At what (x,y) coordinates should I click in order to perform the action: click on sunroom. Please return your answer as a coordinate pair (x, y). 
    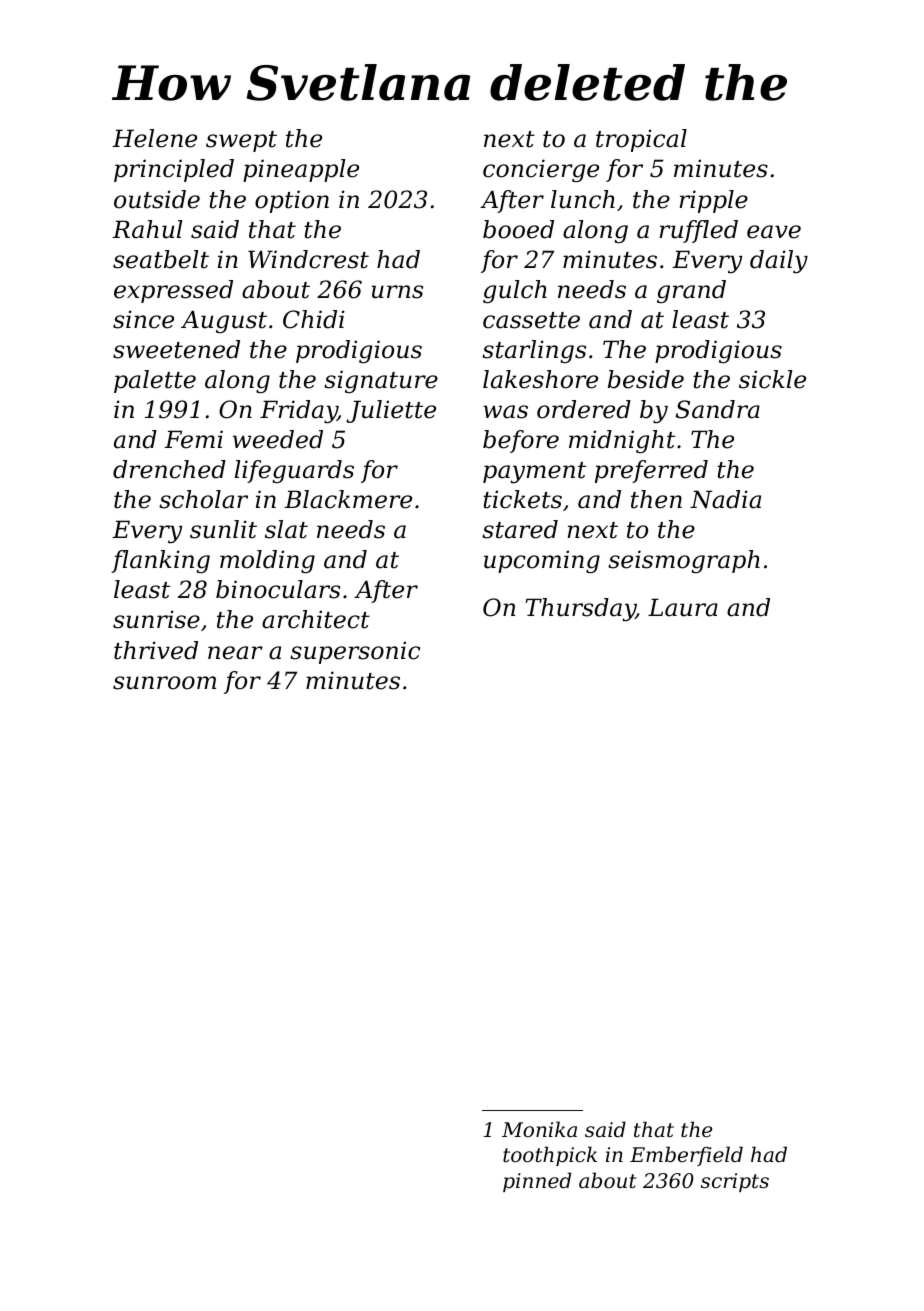
    Looking at the image, I should click on (164, 683).
